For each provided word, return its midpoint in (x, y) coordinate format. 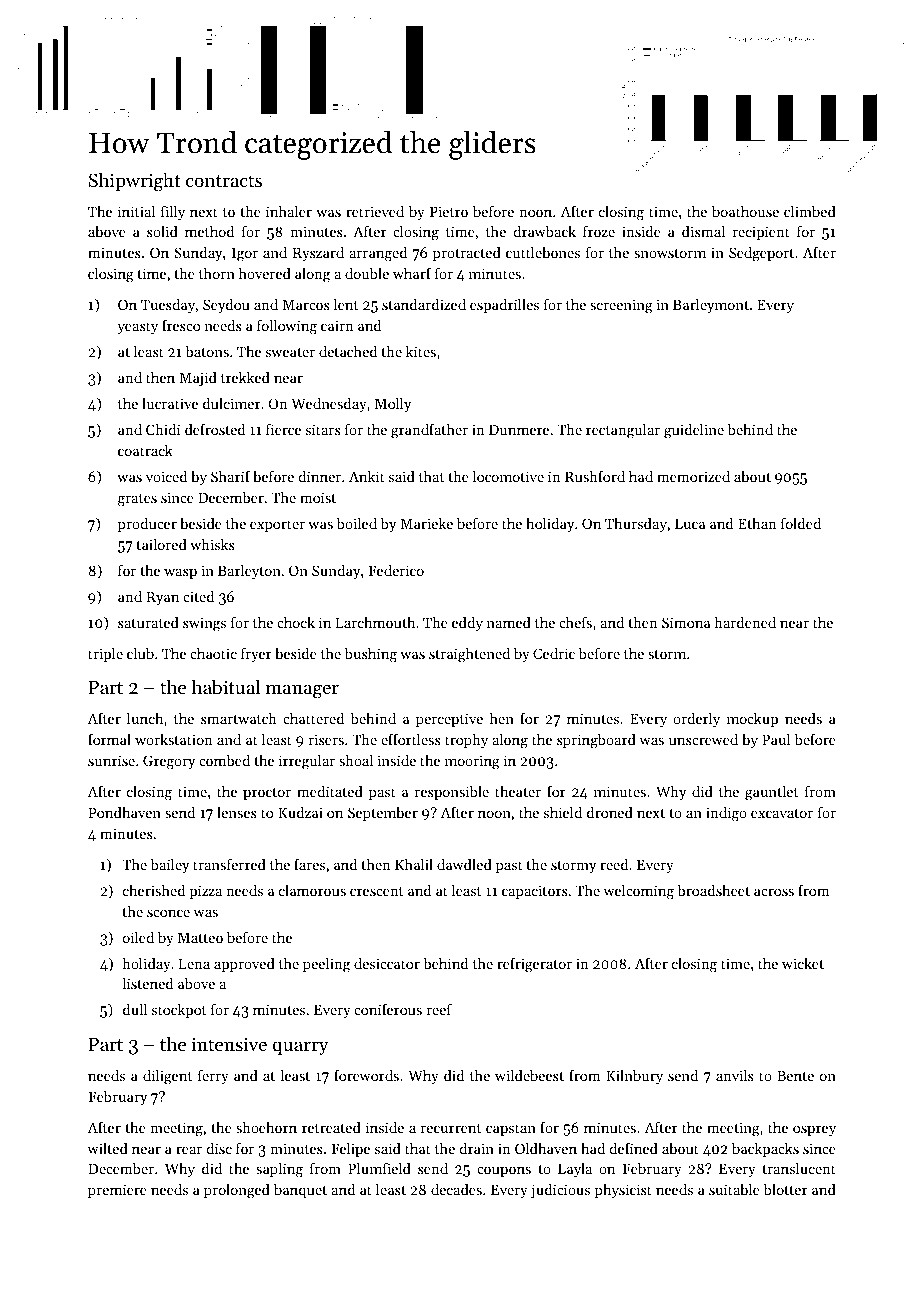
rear (189, 1150)
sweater (290, 352)
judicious (560, 1191)
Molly (393, 405)
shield (563, 812)
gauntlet (771, 793)
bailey (170, 866)
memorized (693, 476)
